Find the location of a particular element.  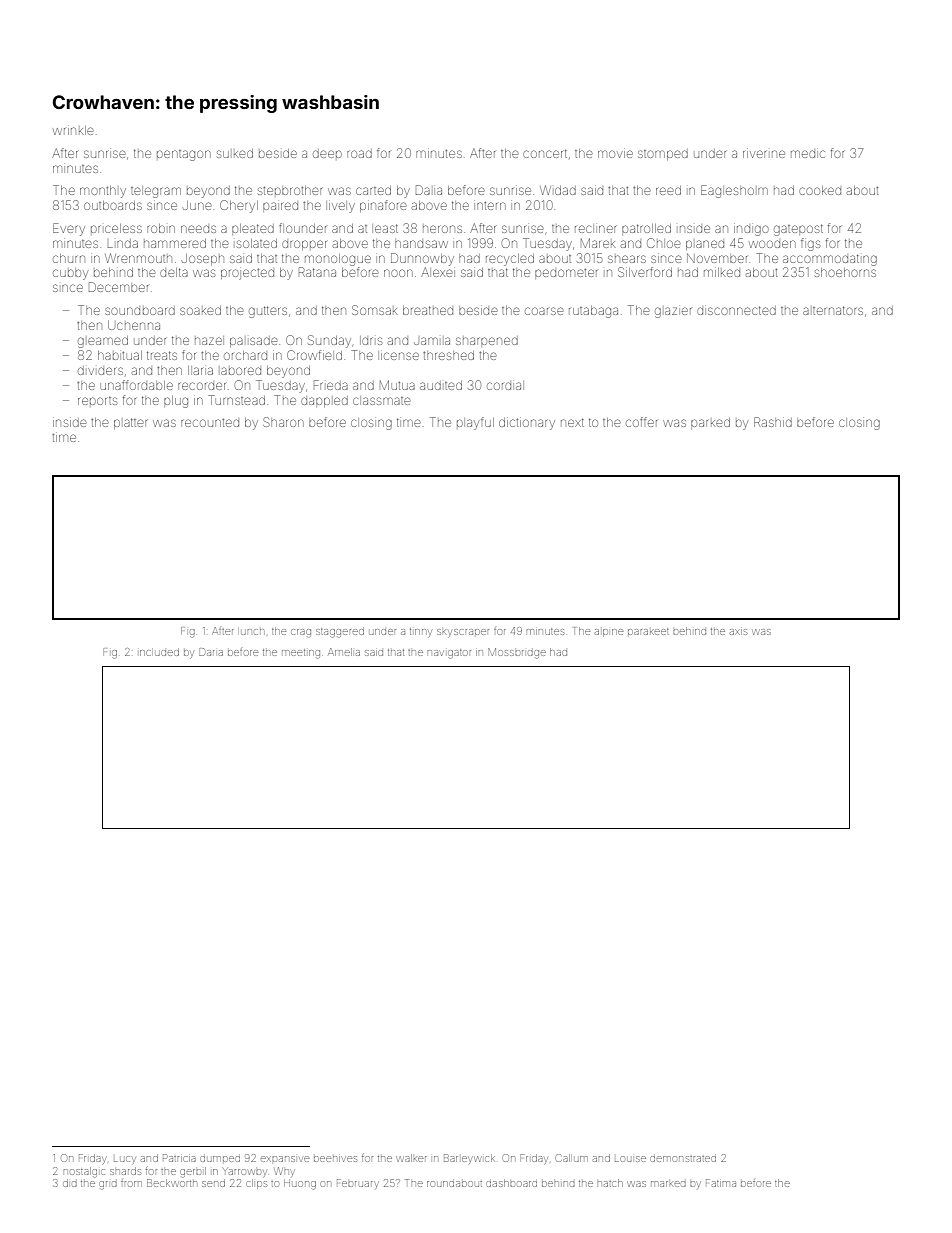

wooden is located at coordinates (772, 244).
